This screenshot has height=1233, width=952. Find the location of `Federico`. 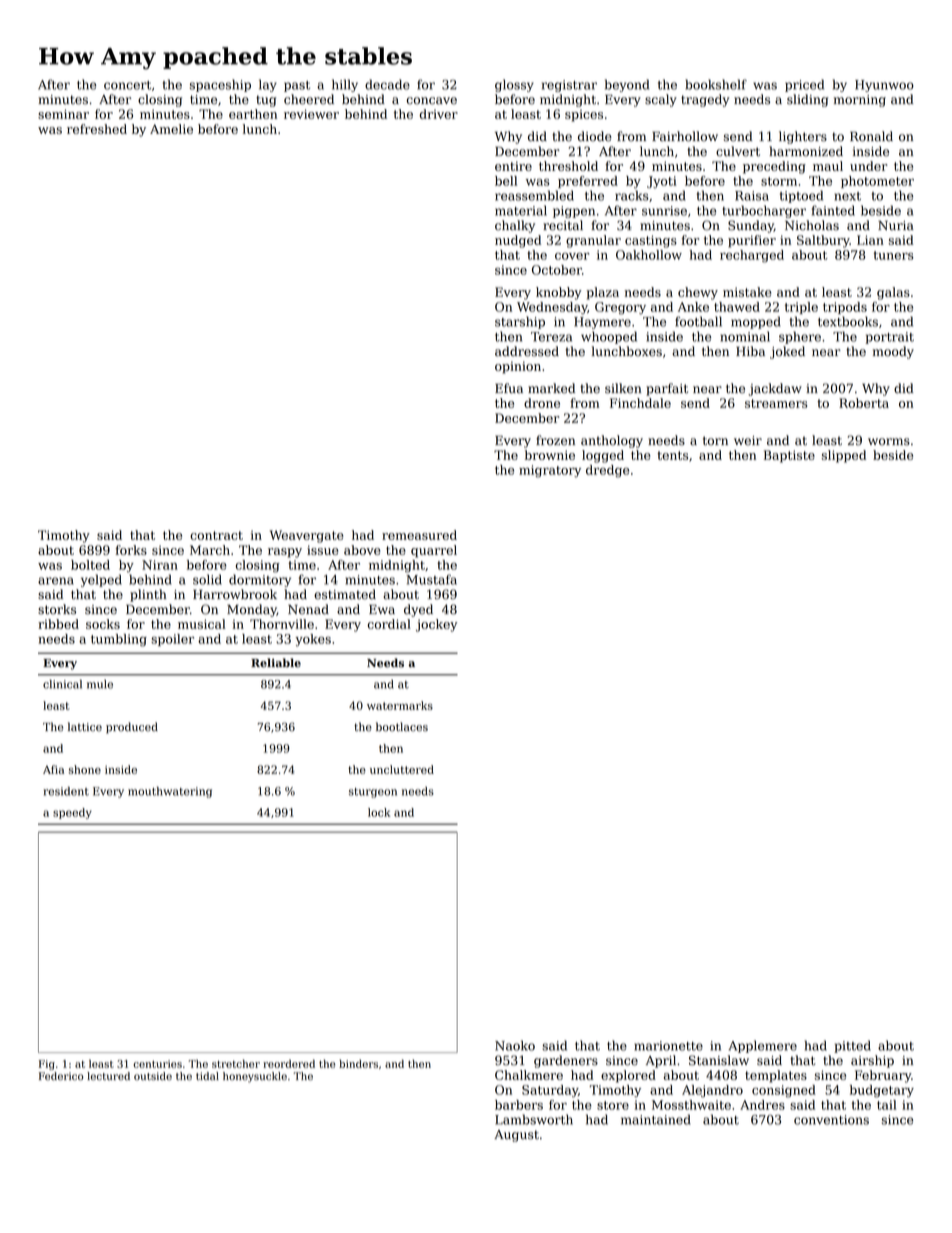

Federico is located at coordinates (61, 1076).
